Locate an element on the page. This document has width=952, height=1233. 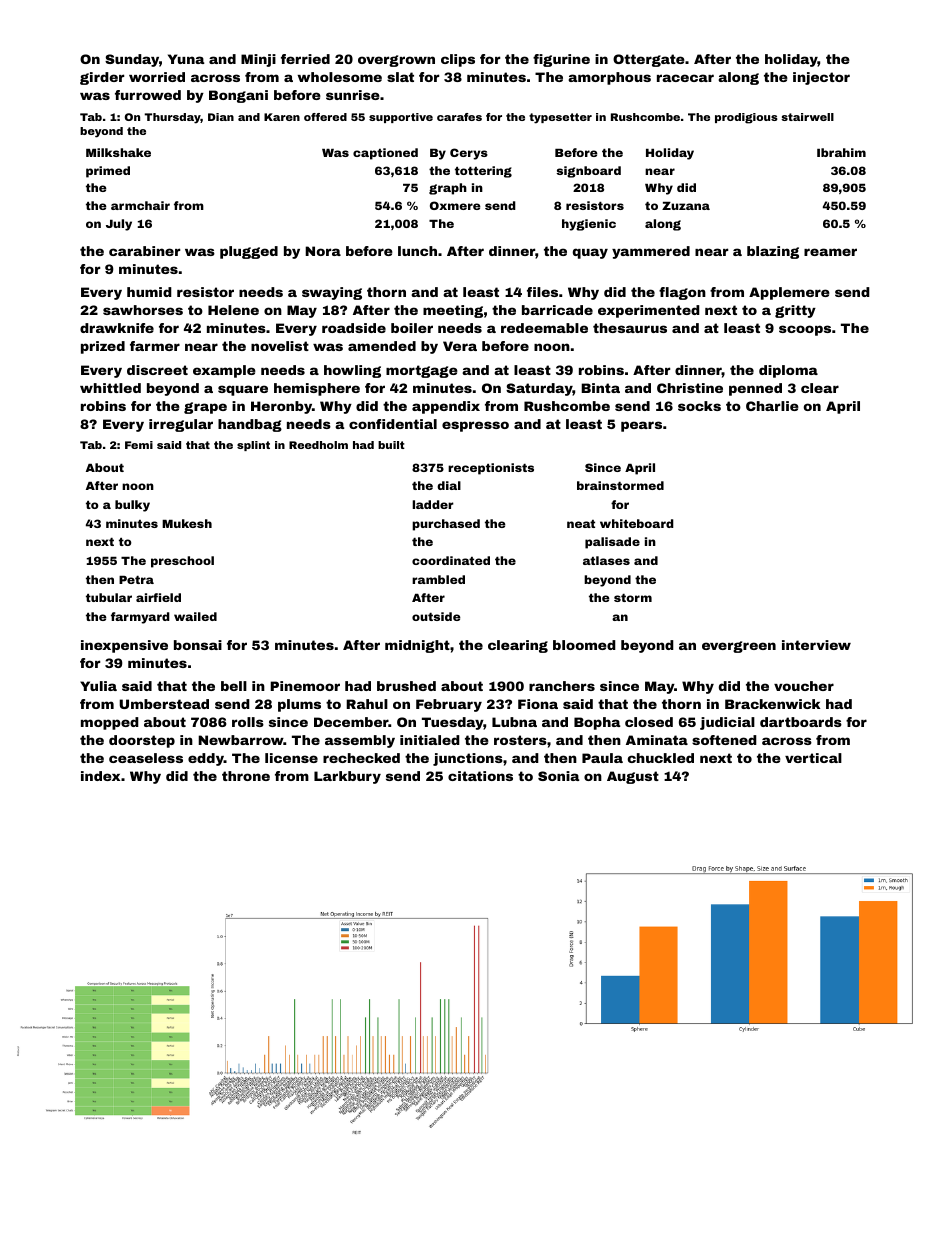
figurine is located at coordinates (561, 60).
